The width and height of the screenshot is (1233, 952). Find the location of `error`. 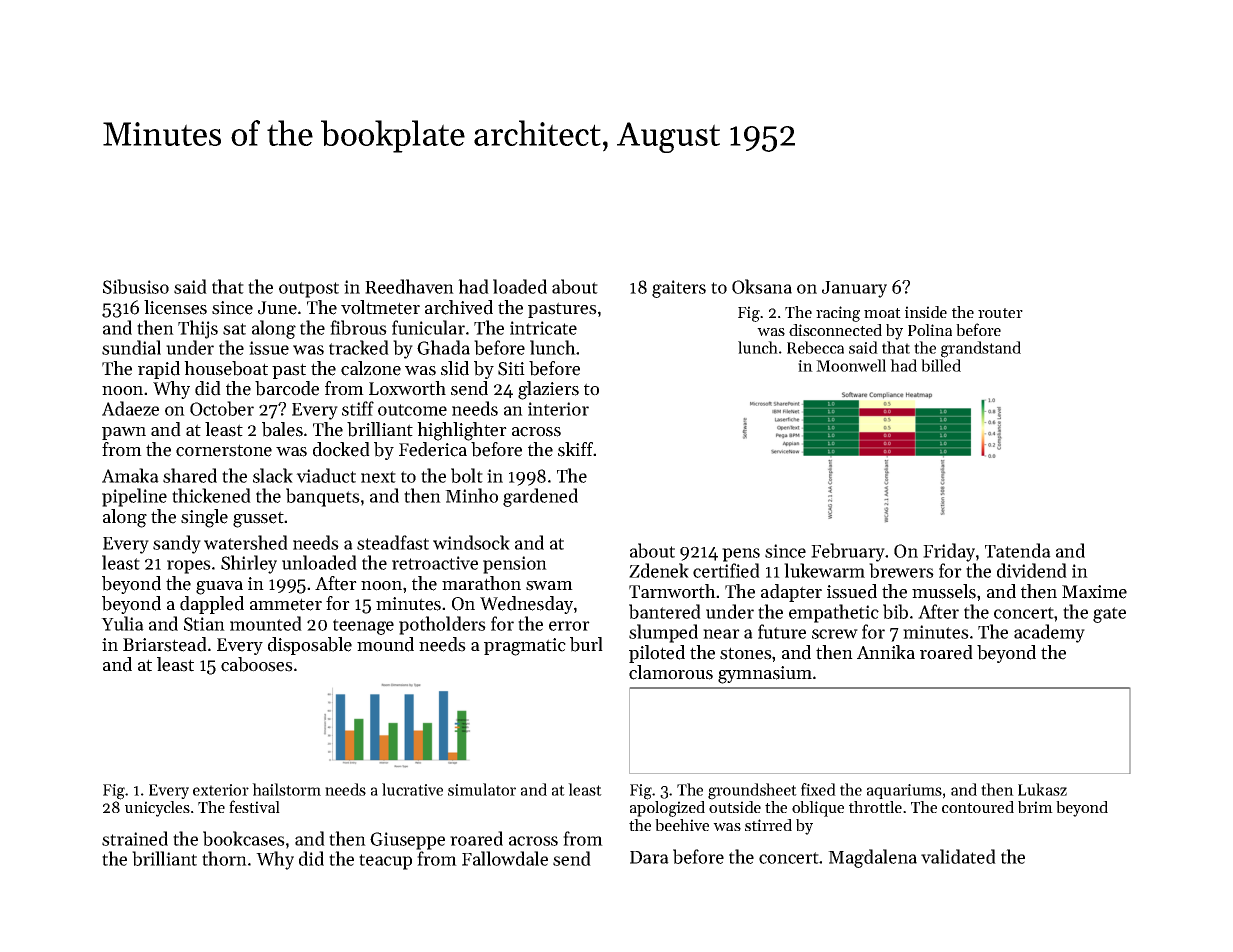

error is located at coordinates (569, 626).
